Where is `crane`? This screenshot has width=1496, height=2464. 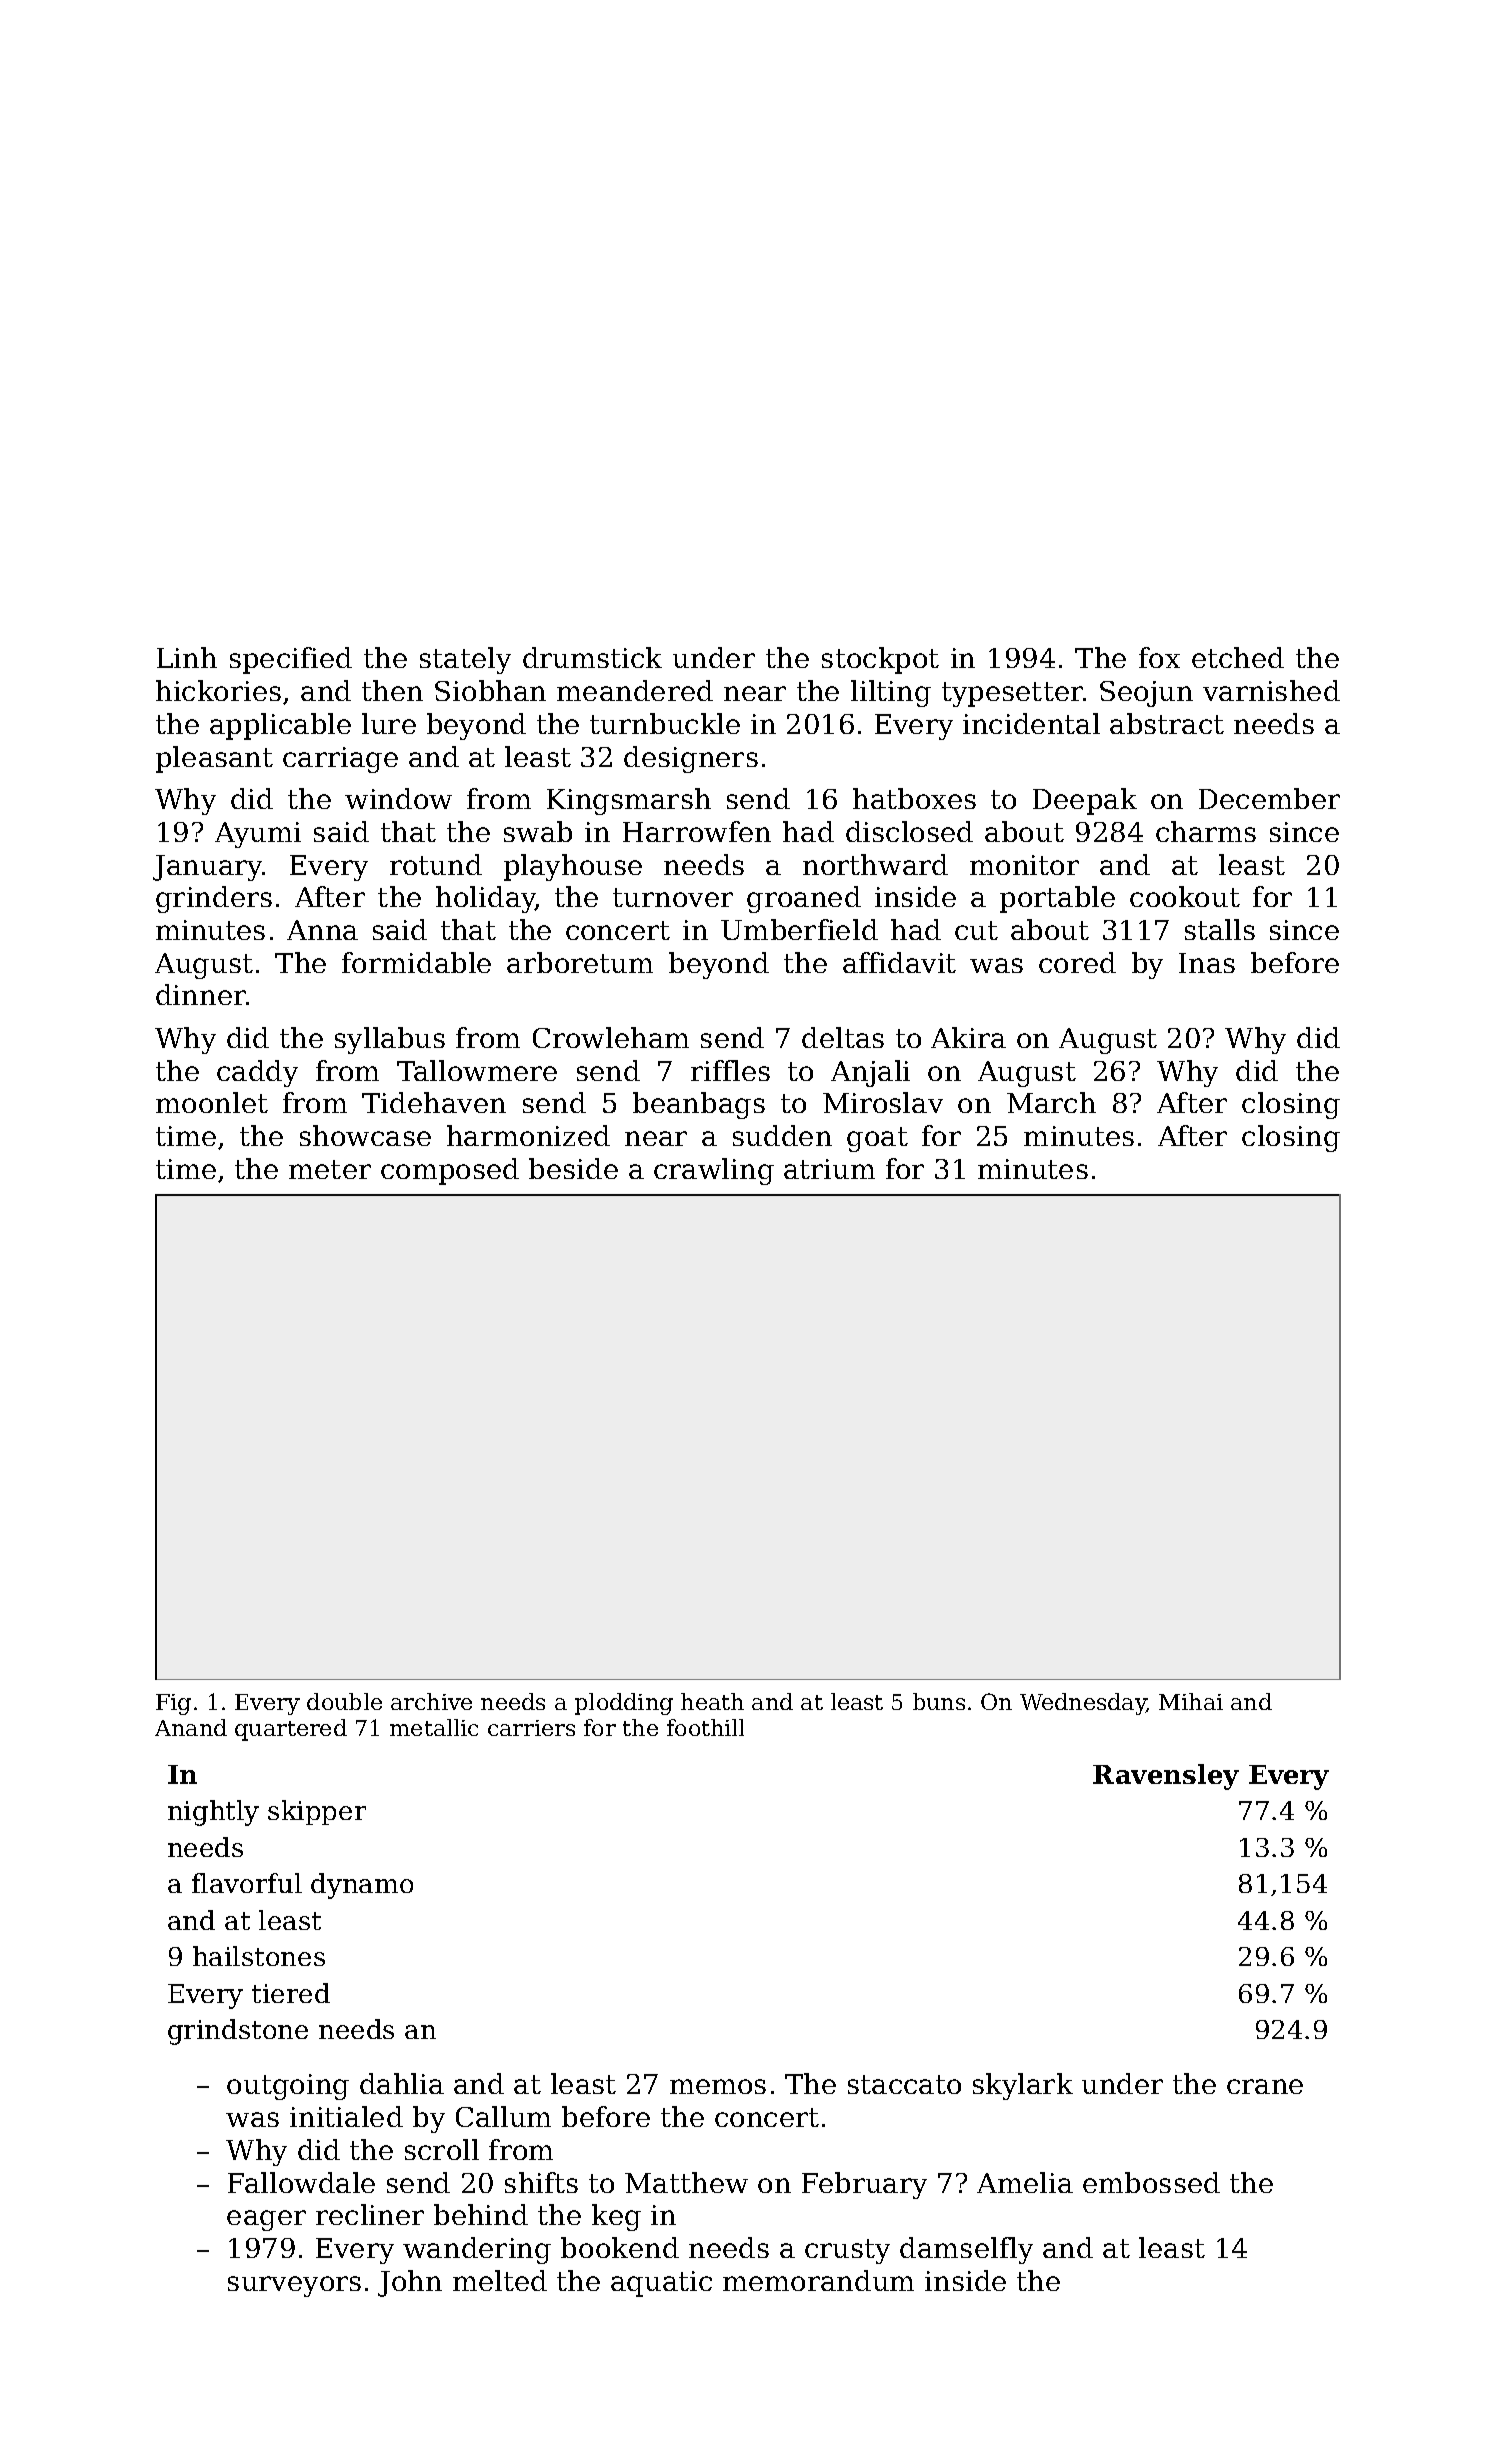
crane is located at coordinates (1265, 2086).
